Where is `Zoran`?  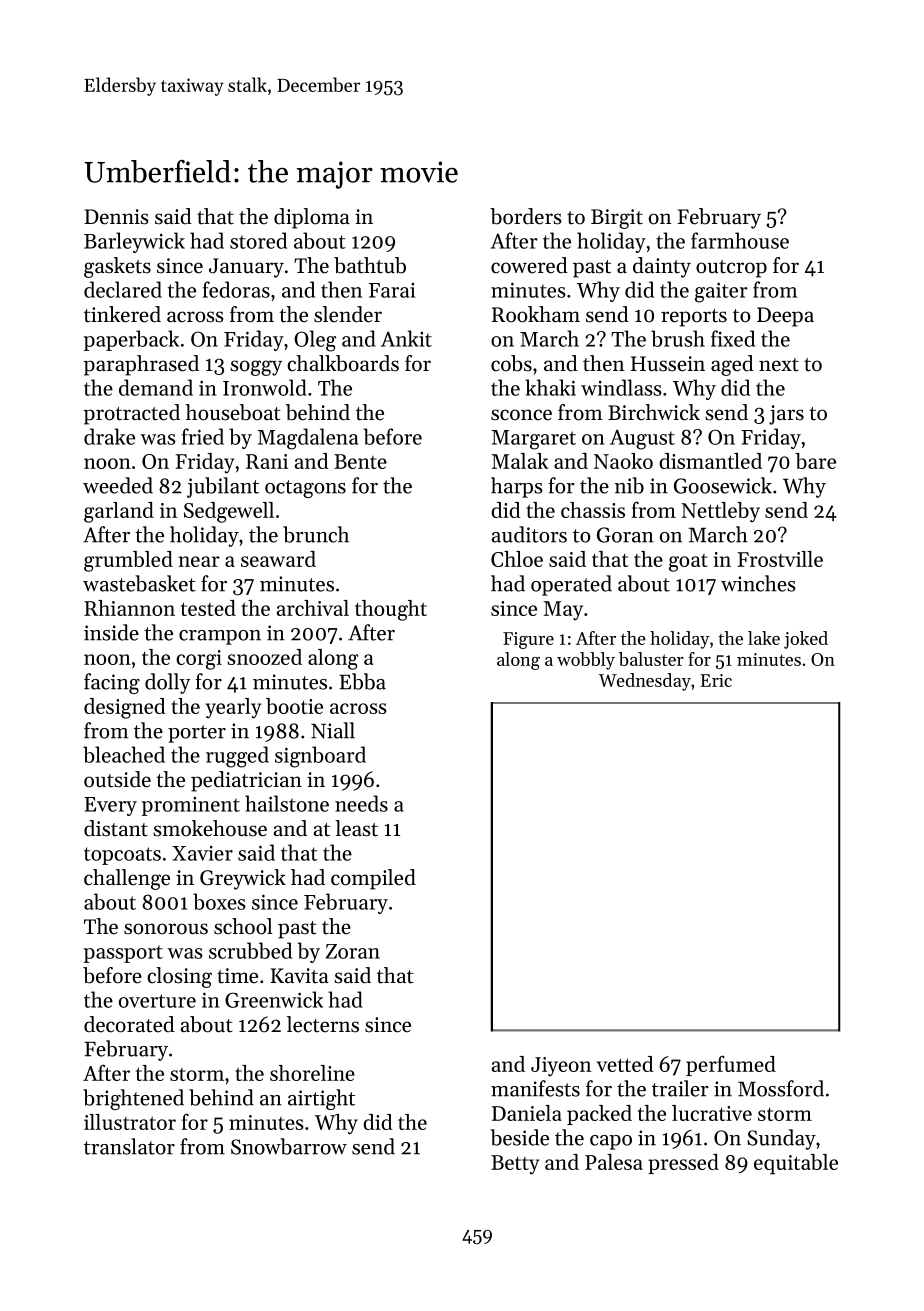 Zoran is located at coordinates (353, 951).
